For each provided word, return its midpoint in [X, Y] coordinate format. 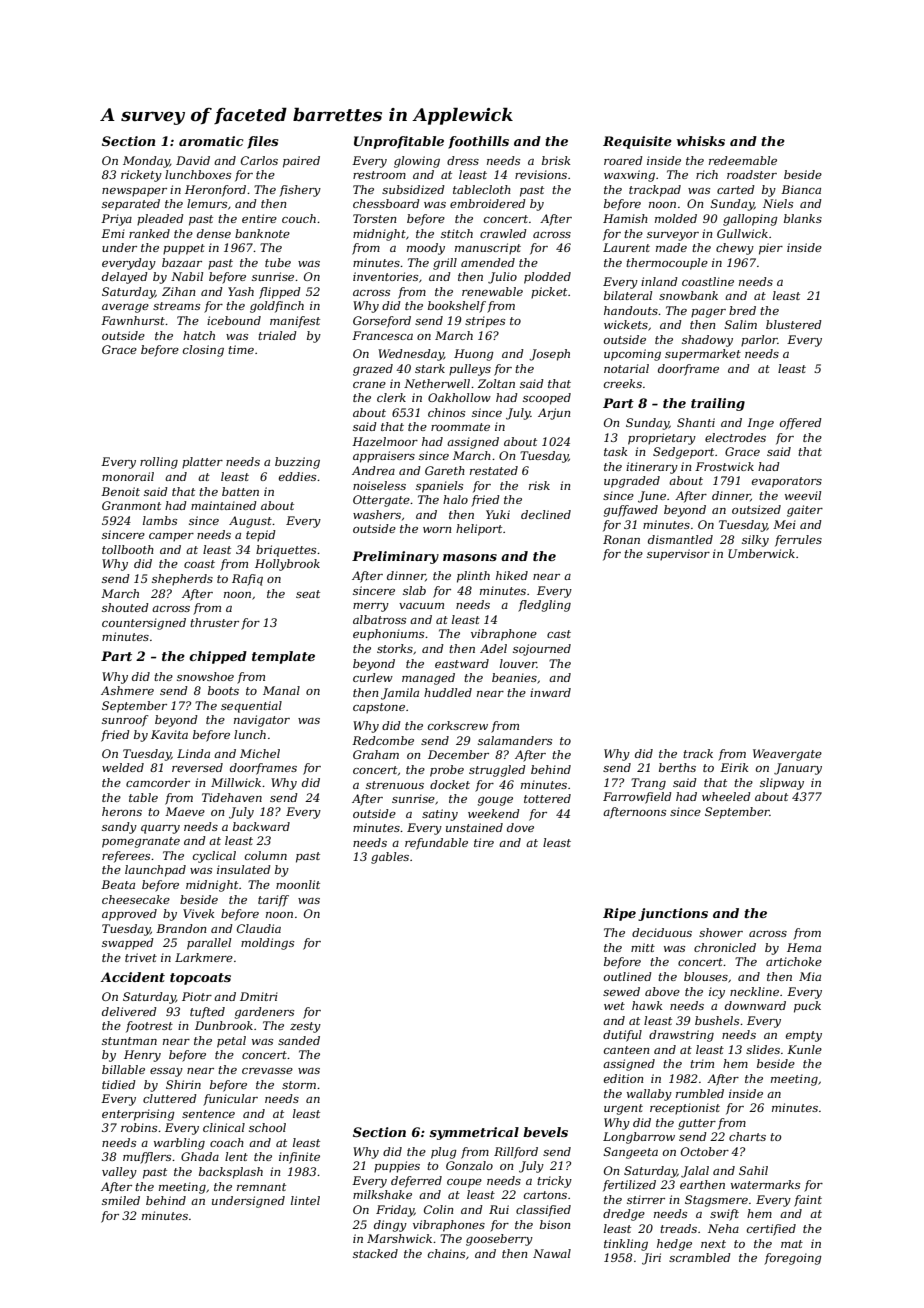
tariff [273, 901]
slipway [782, 784]
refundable [436, 844]
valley [119, 1173]
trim [702, 1063]
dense [214, 233]
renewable [492, 291]
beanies [514, 677]
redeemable [743, 160]
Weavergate [787, 755]
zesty [305, 1027]
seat [308, 594]
